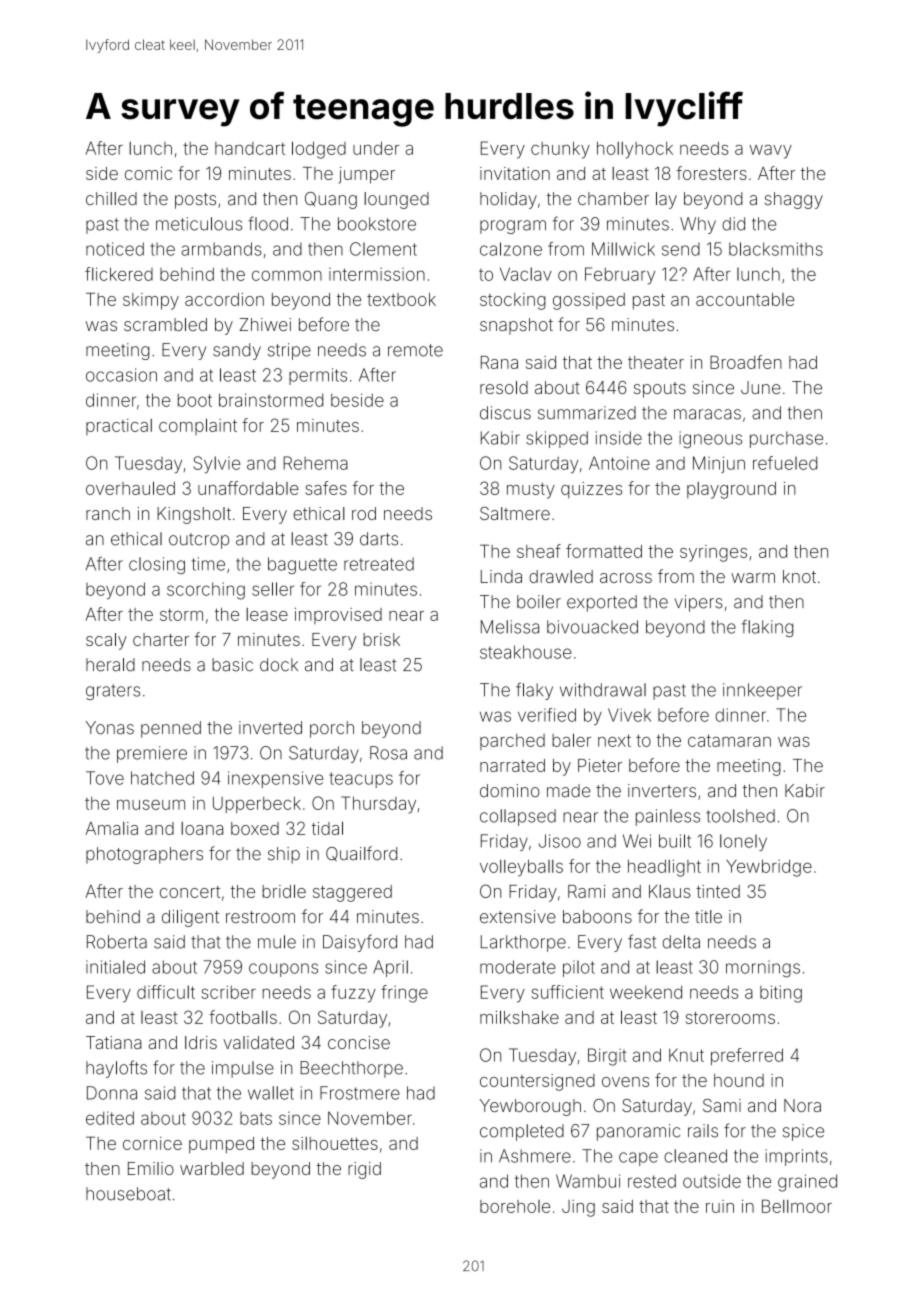 The image size is (924, 1308). I want to click on Ioana, so click(202, 828).
